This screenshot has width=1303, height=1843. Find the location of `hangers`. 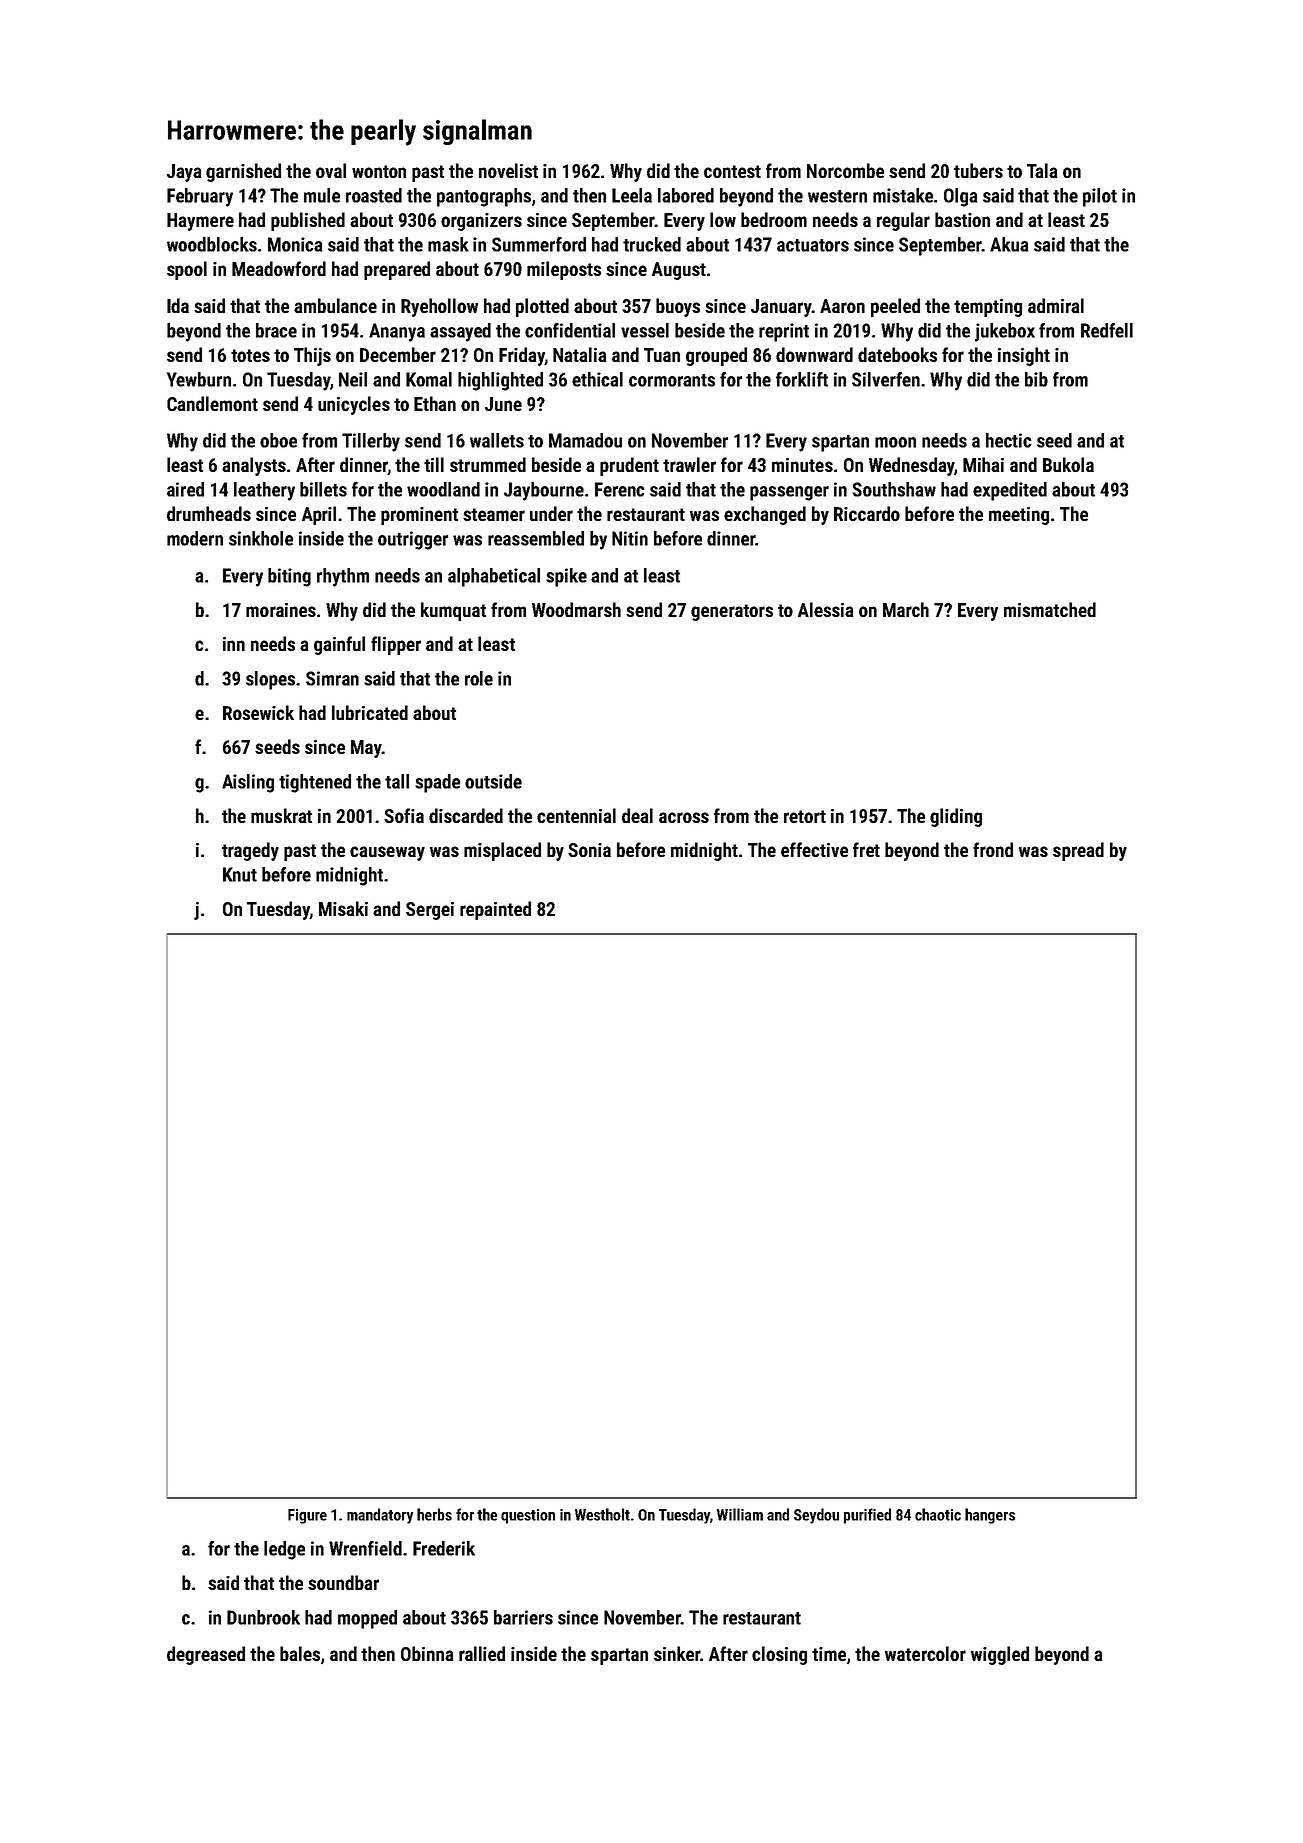

hangers is located at coordinates (990, 1516).
